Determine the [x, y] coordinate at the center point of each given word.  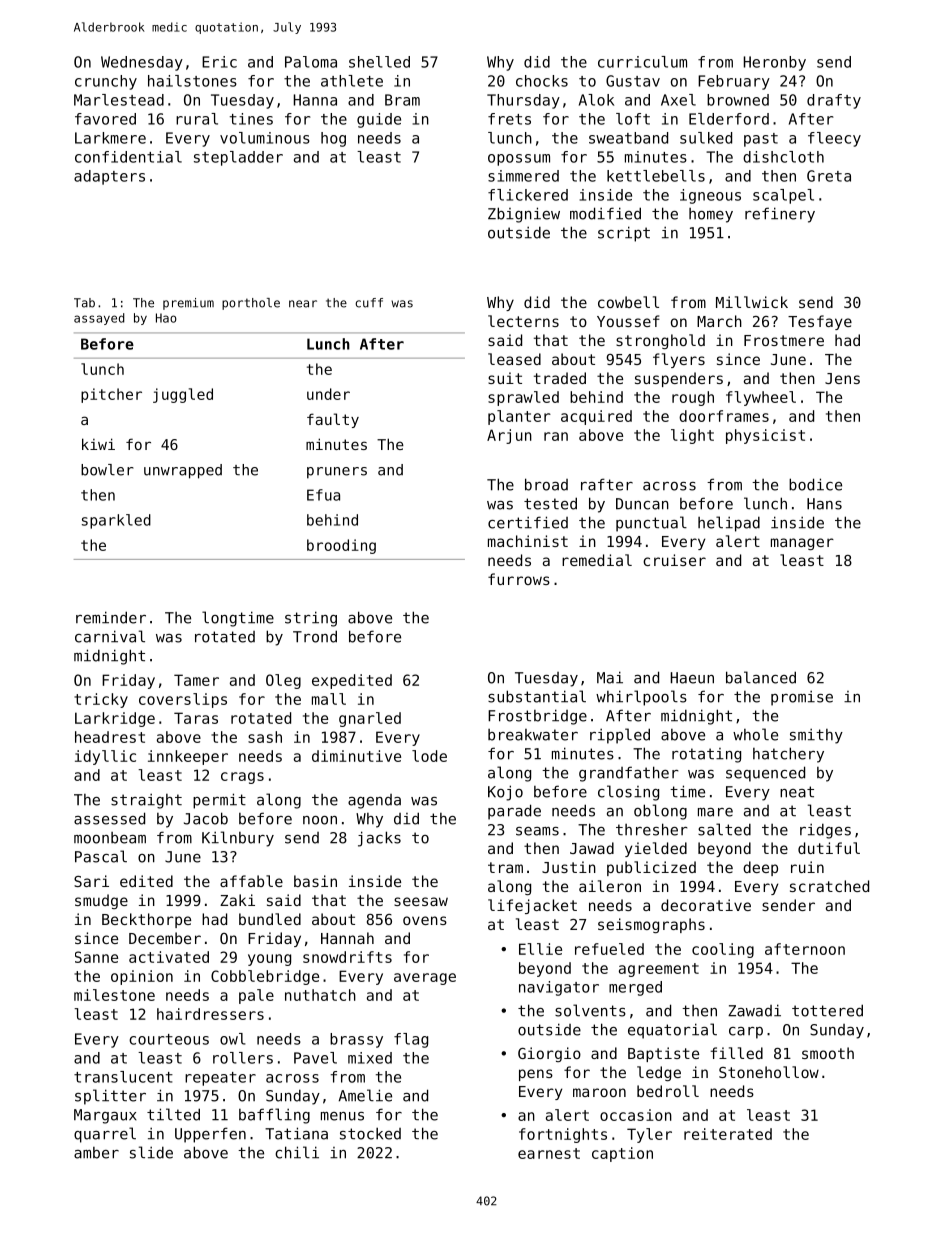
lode [429, 756]
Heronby [775, 63]
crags [242, 778]
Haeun [692, 678]
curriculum [642, 62]
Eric [219, 62]
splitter [110, 1097]
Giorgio [549, 1054]
